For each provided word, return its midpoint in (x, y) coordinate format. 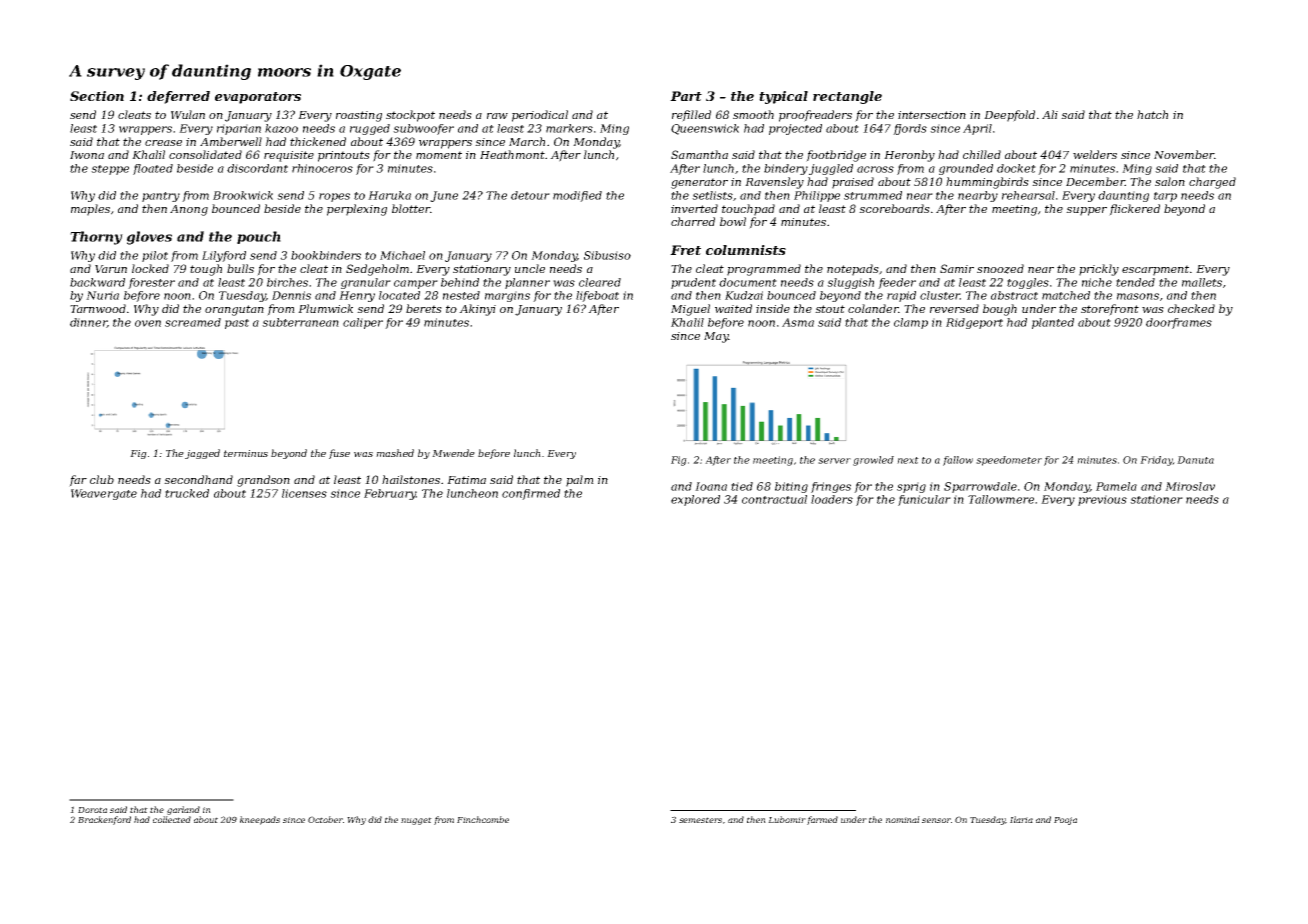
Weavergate (104, 494)
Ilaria (1021, 819)
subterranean (300, 322)
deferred (178, 97)
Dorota (92, 810)
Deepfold (1009, 116)
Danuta (1195, 460)
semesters (700, 820)
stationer (1156, 499)
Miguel (690, 310)
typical (783, 97)
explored (695, 500)
